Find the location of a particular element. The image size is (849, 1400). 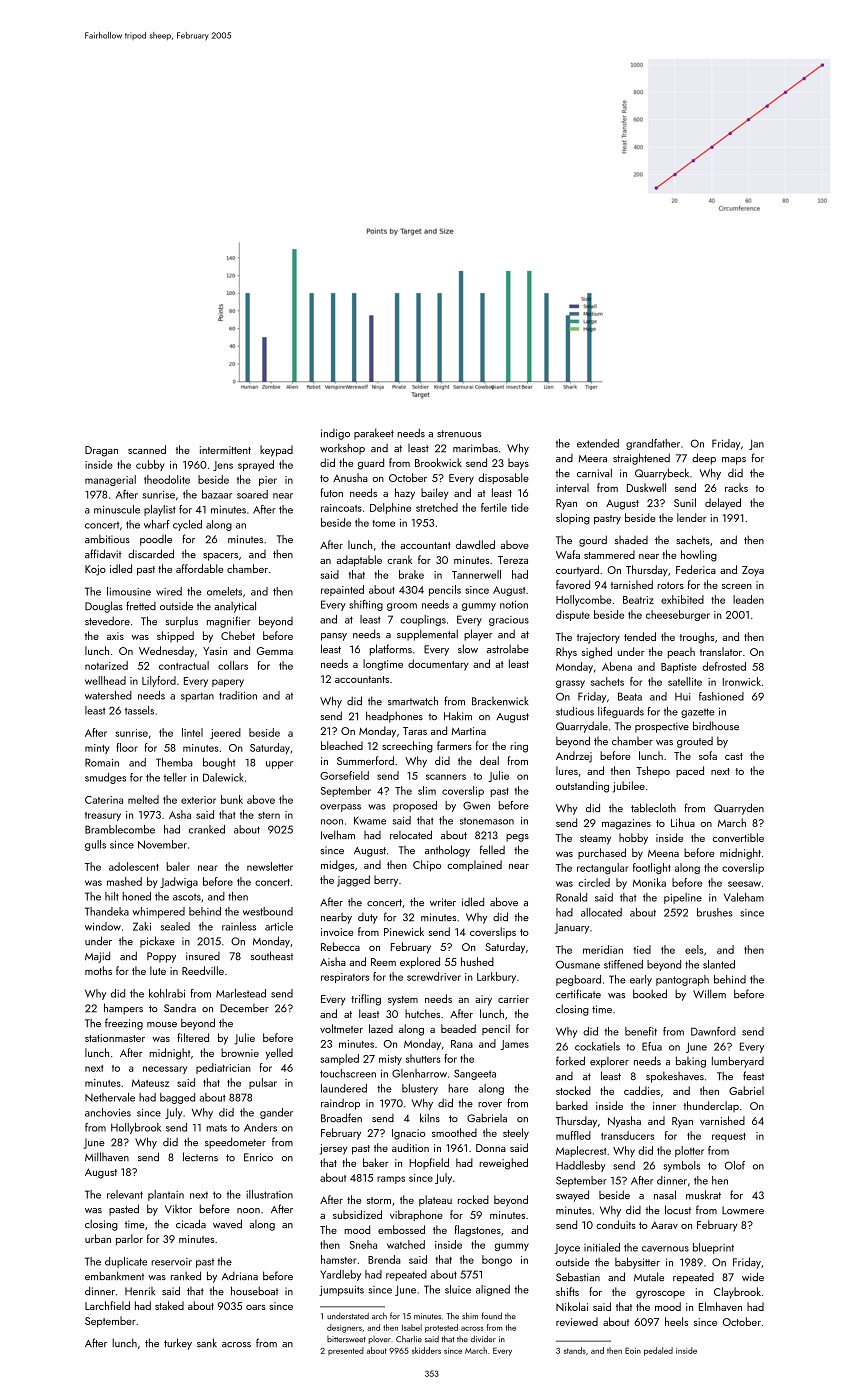

carrier is located at coordinates (513, 999).
